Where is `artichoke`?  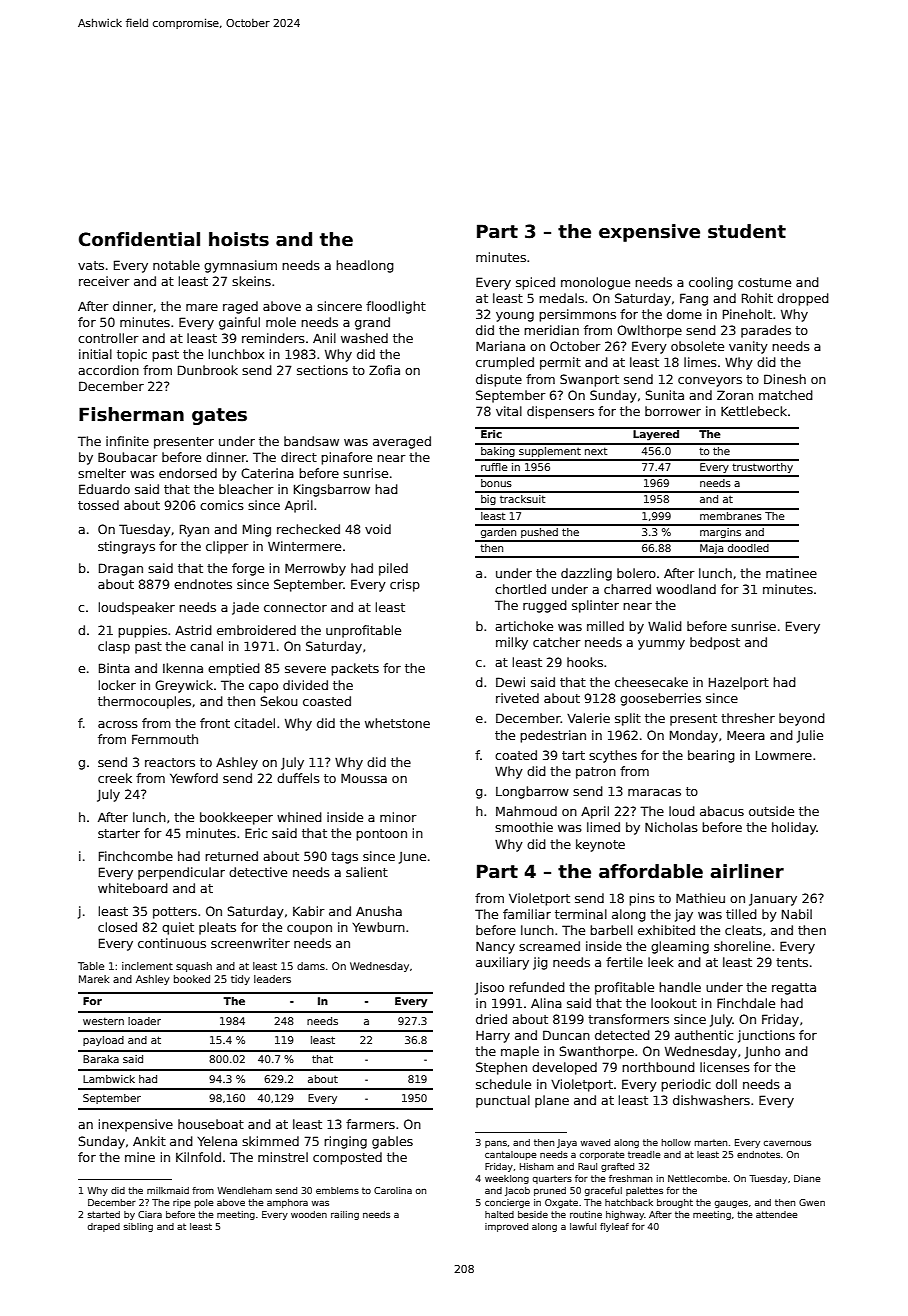 artichoke is located at coordinates (524, 626).
